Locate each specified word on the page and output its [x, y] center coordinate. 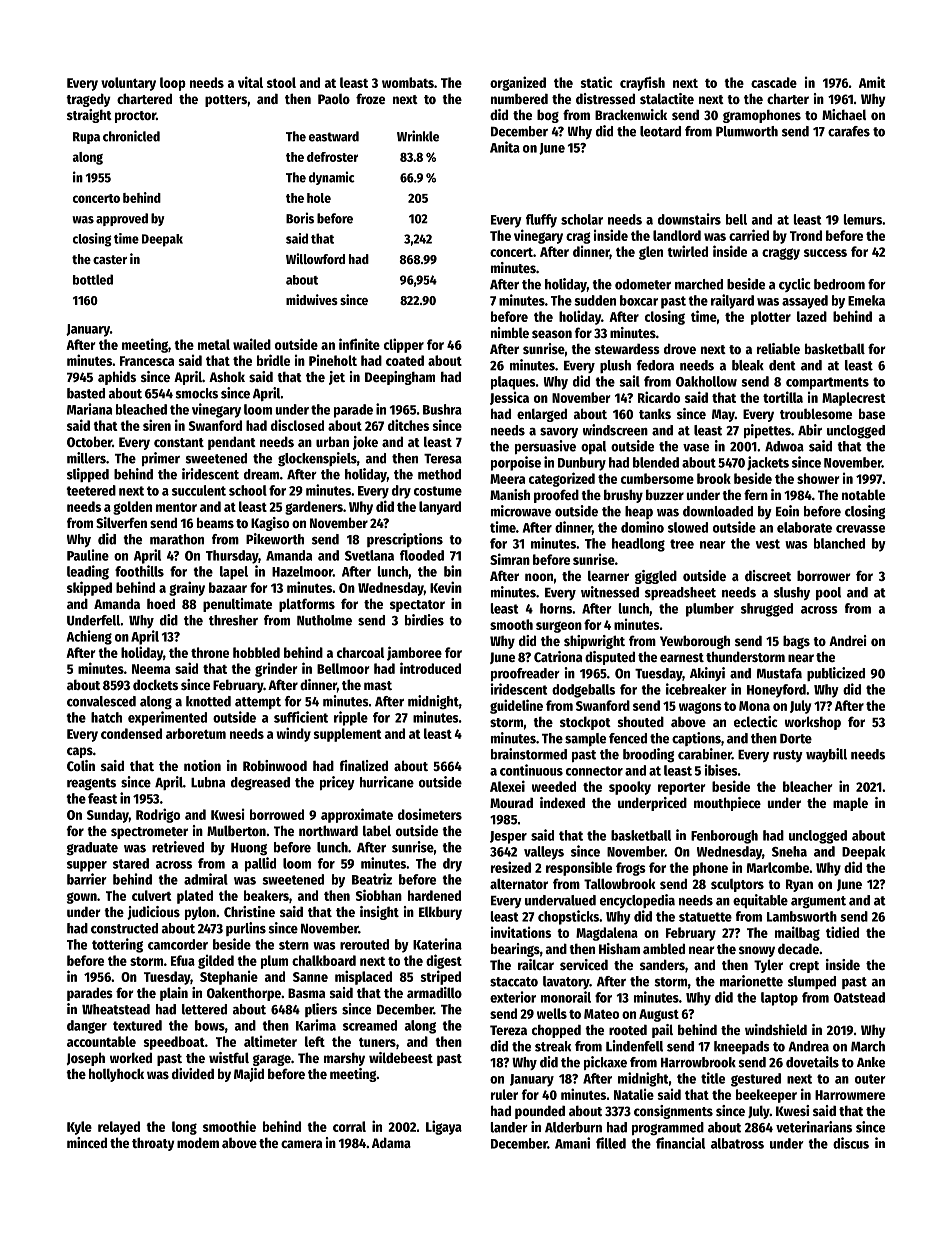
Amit [872, 82]
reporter [681, 788]
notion [202, 765]
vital [250, 82]
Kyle [79, 1128]
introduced [430, 668]
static [597, 82]
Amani [572, 1143]
